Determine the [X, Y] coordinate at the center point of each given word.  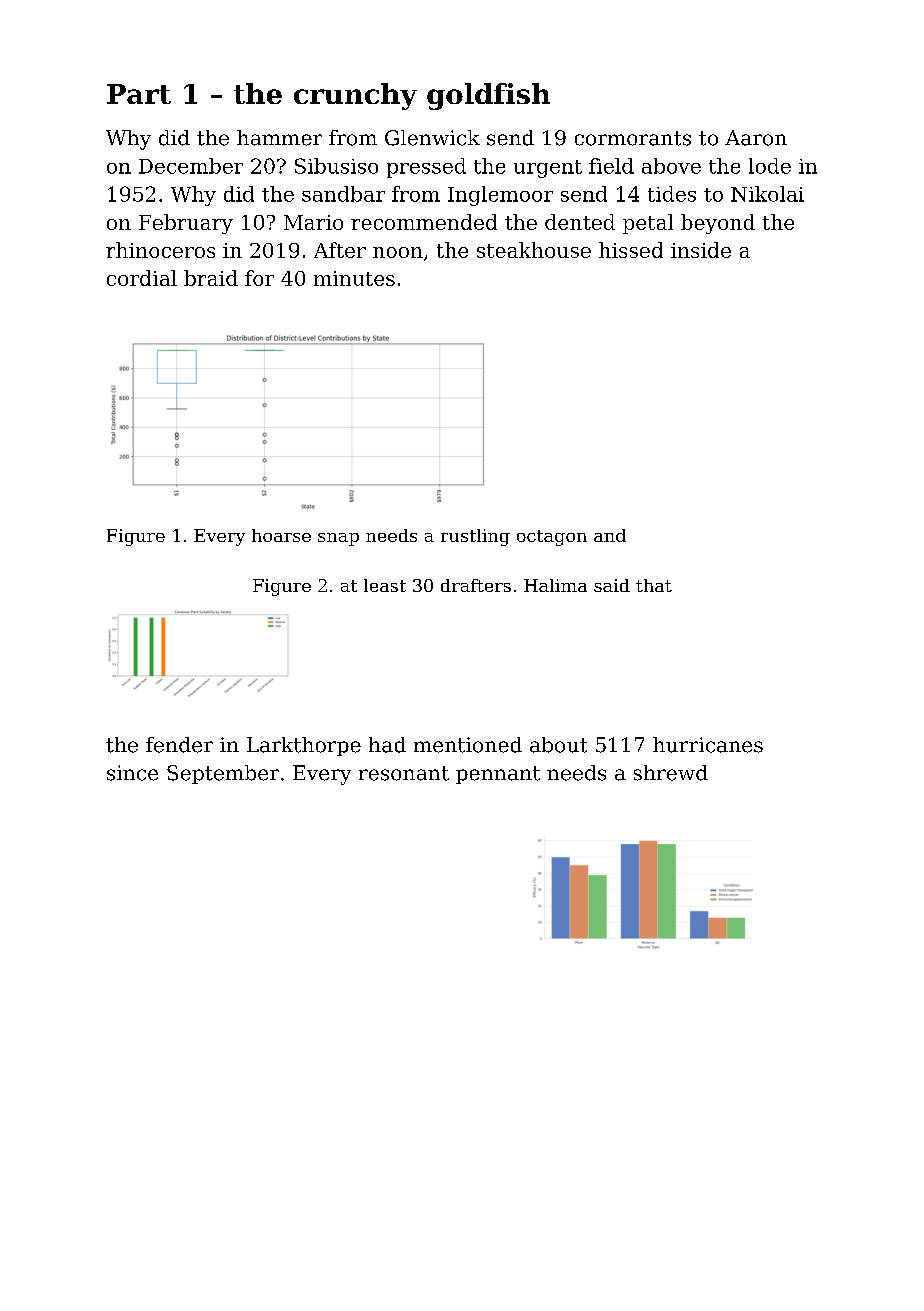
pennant [498, 775]
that [654, 585]
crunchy [355, 96]
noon [398, 252]
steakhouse [534, 250]
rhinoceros [160, 250]
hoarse [281, 535]
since [132, 773]
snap [338, 539]
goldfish [488, 96]
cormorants [633, 138]
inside [701, 250]
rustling [475, 537]
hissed [631, 250]
